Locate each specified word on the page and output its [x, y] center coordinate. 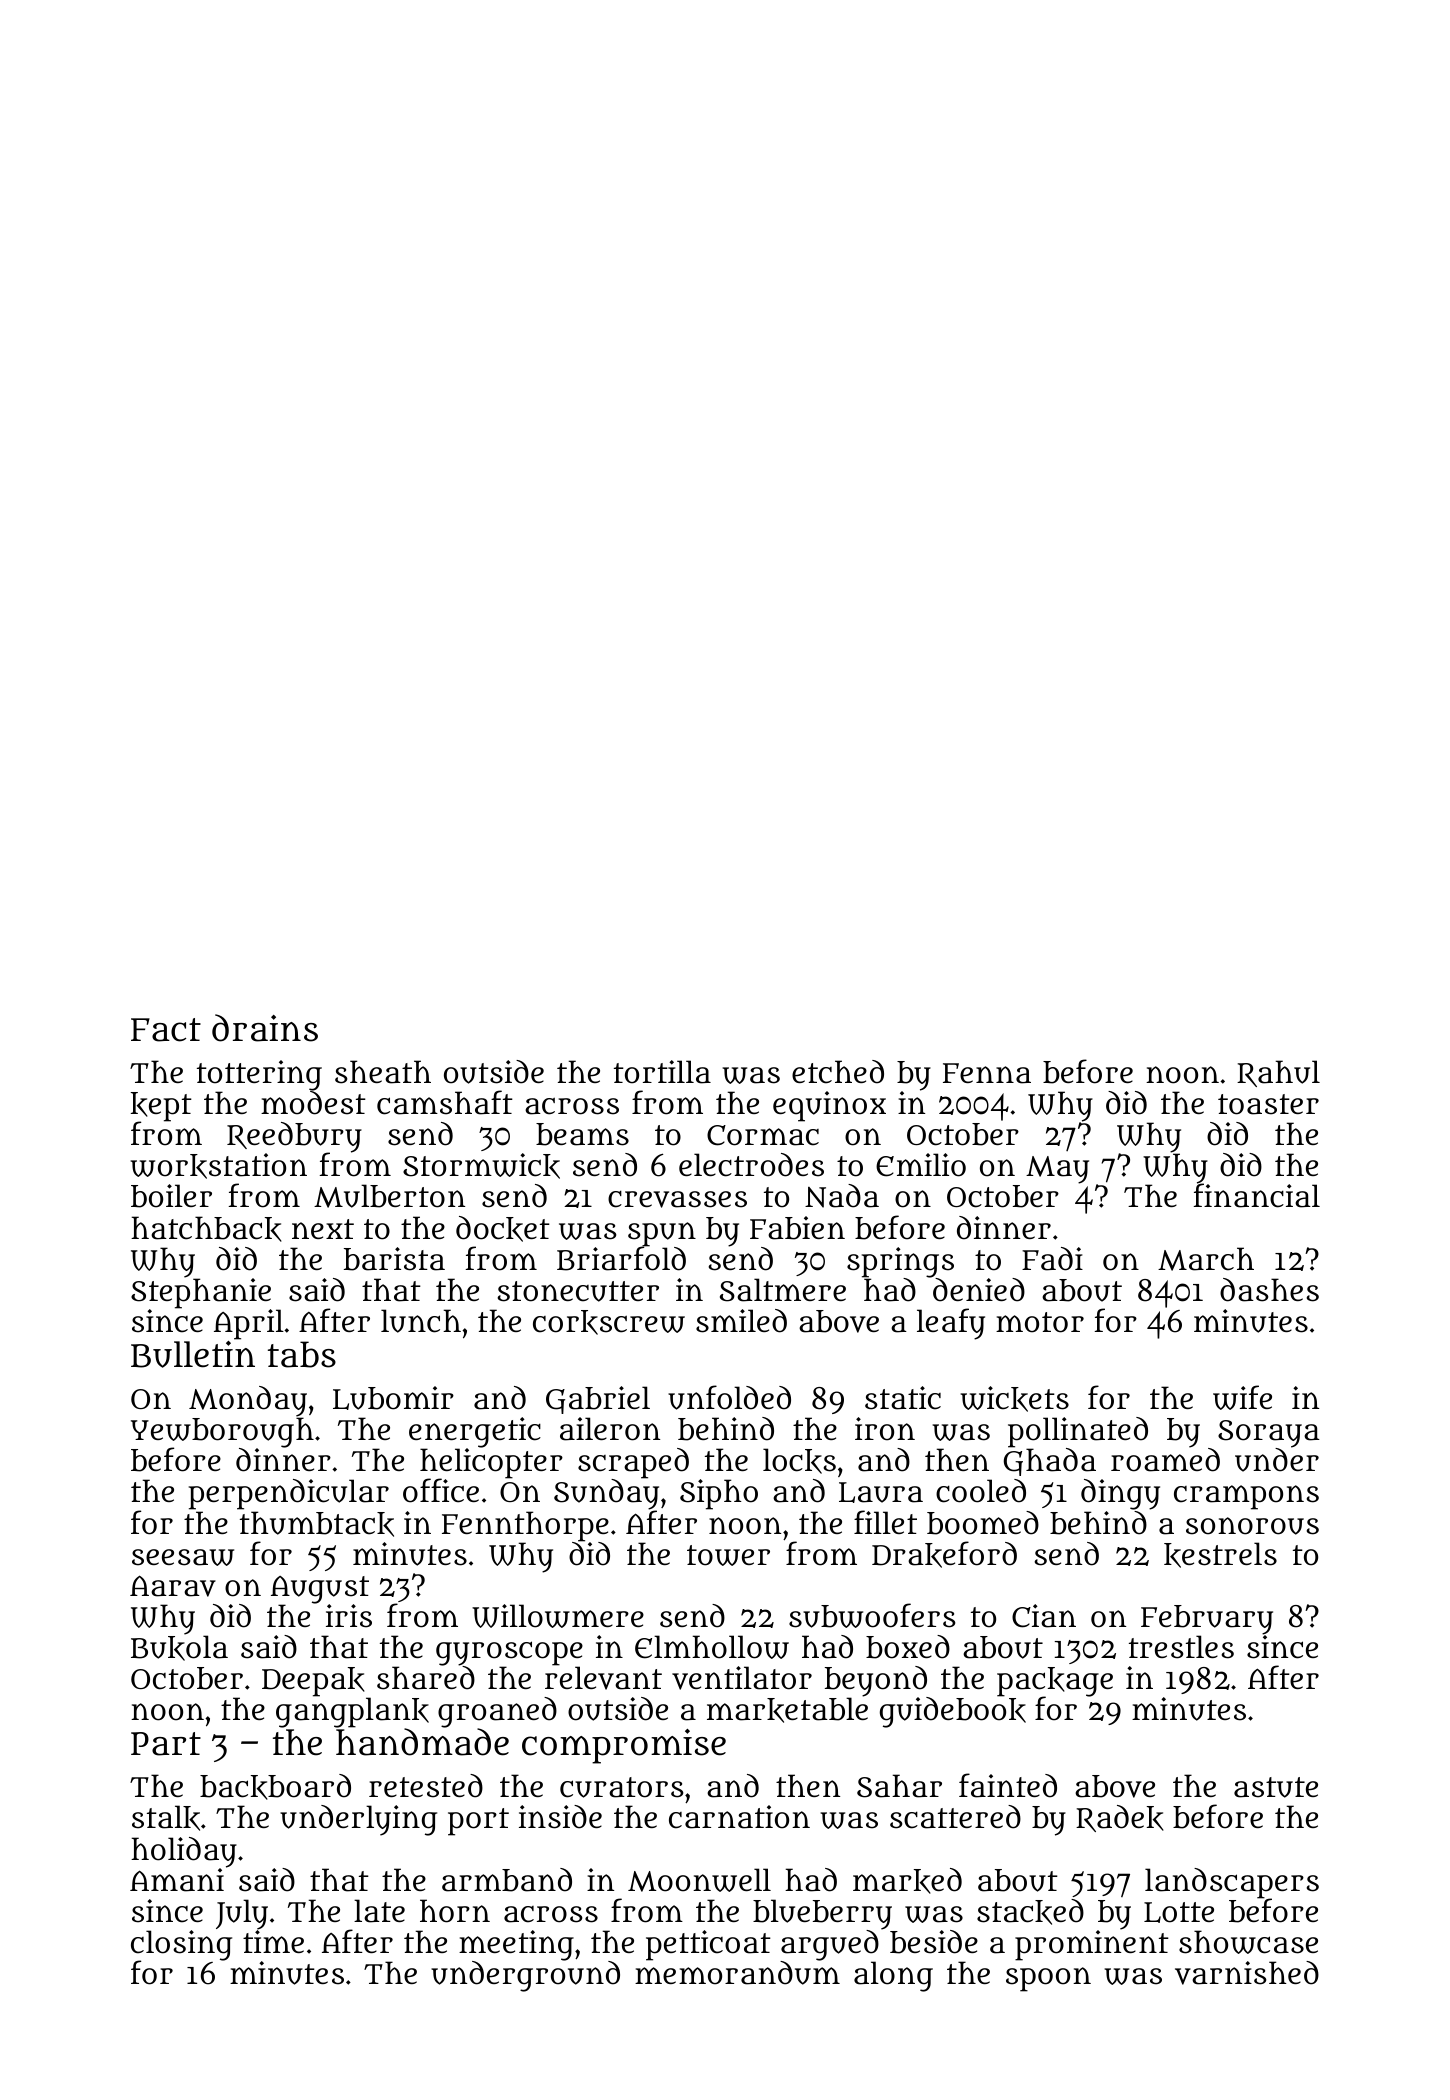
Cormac [763, 1135]
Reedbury [294, 1137]
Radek [1120, 1818]
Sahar [899, 1786]
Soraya [1269, 1434]
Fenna [987, 1073]
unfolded [729, 1397]
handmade [422, 1742]
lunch [421, 1321]
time [273, 1941]
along [893, 1976]
